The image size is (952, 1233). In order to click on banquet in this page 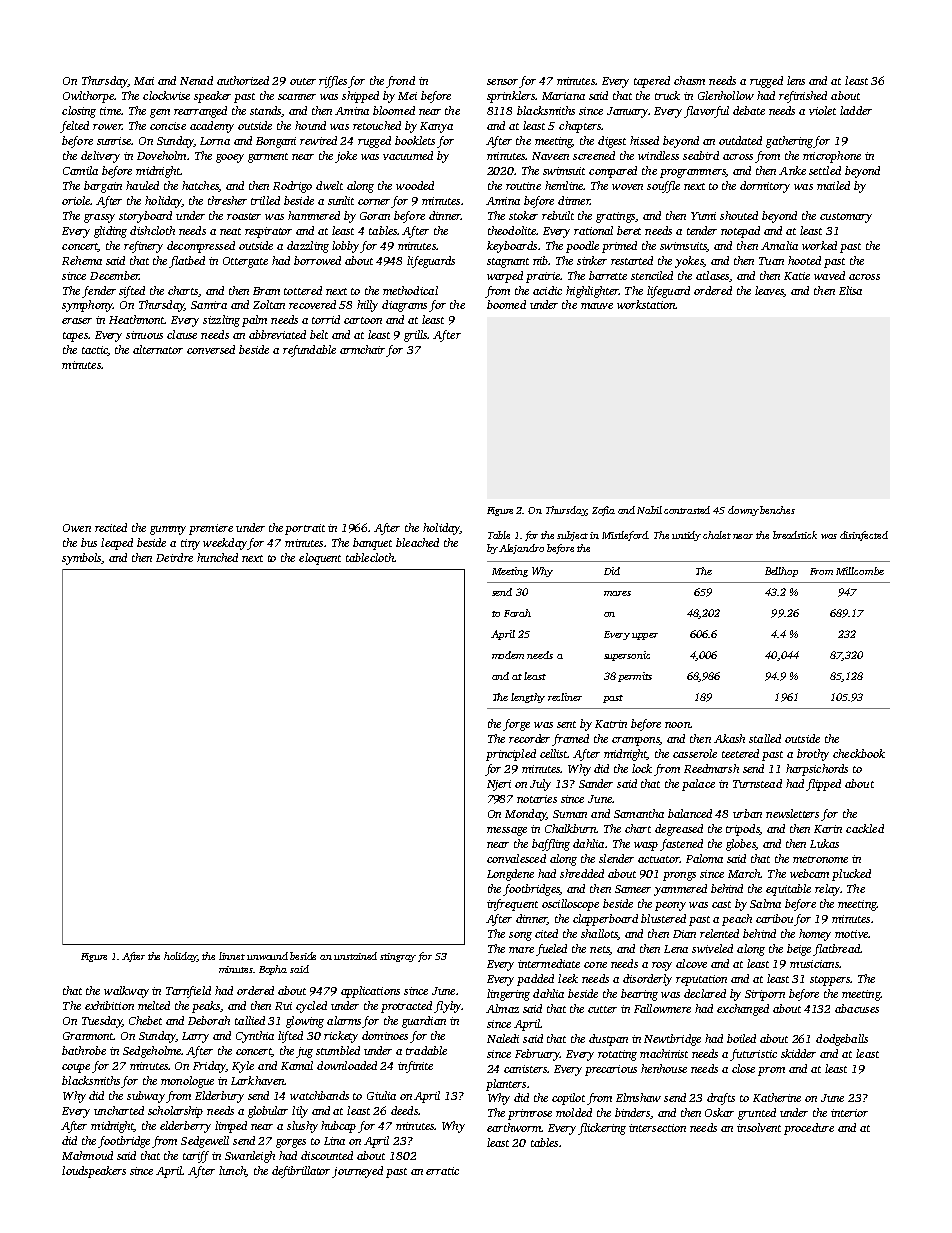, I will do `click(372, 544)`.
